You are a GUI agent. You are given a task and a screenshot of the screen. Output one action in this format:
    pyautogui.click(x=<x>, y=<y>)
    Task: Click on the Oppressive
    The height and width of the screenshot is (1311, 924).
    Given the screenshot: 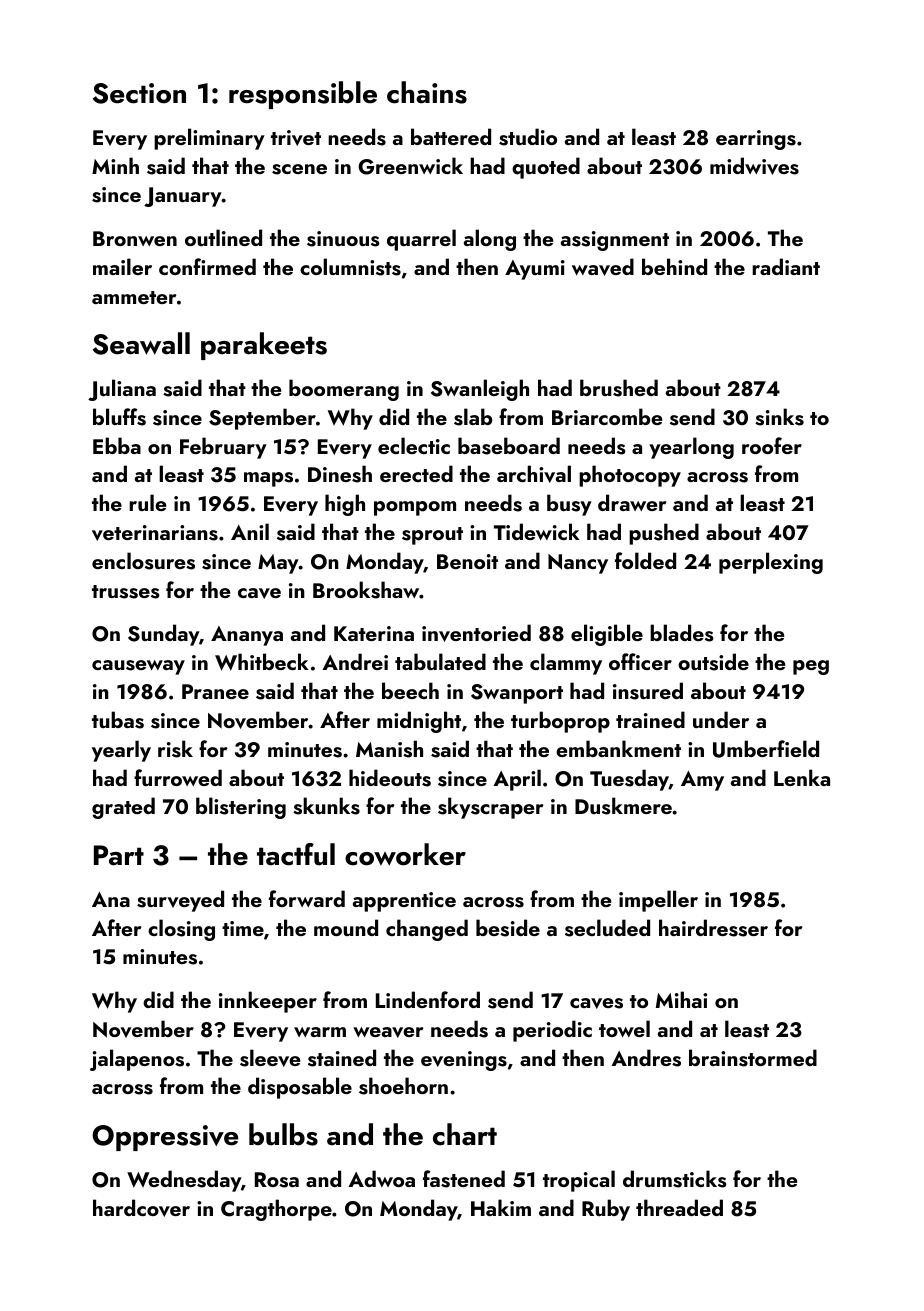 What is the action you would take?
    pyautogui.click(x=165, y=1138)
